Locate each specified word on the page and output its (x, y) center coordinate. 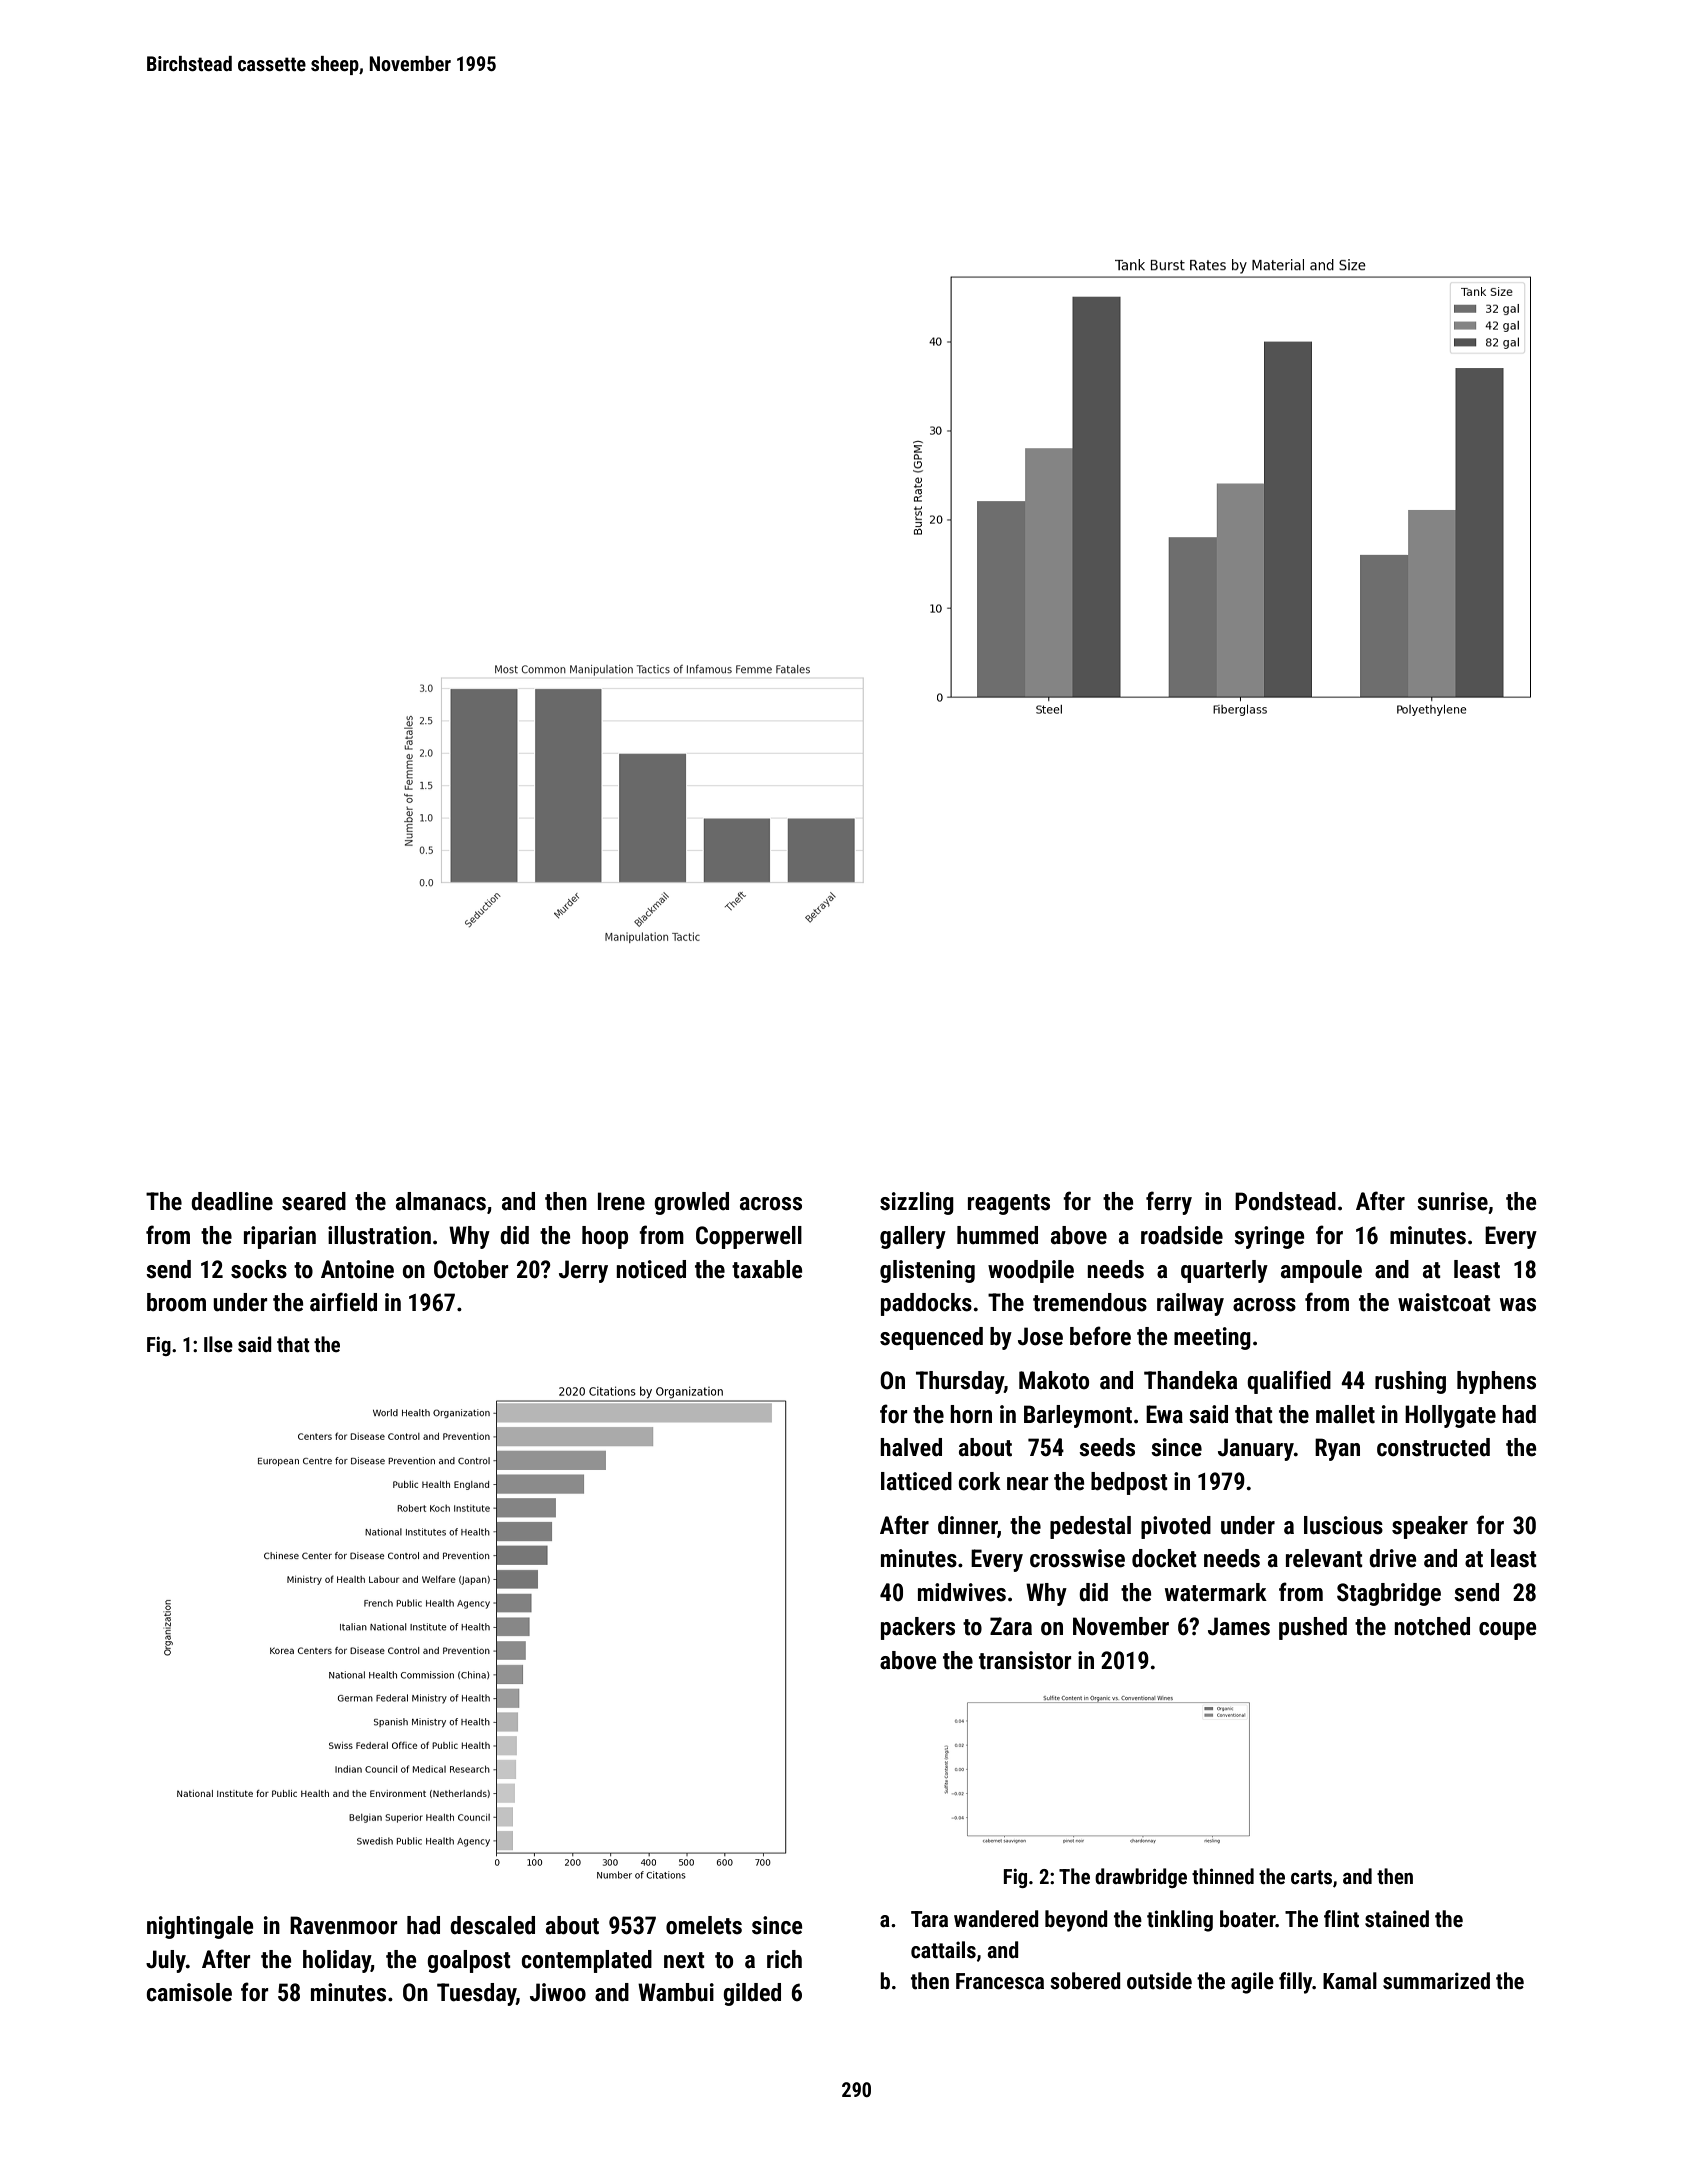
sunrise (1452, 1201)
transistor (1025, 1660)
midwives (962, 1592)
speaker (1430, 1527)
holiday (337, 1961)
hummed (997, 1235)
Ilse (218, 1344)
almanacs (441, 1201)
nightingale (200, 1927)
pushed (1313, 1628)
